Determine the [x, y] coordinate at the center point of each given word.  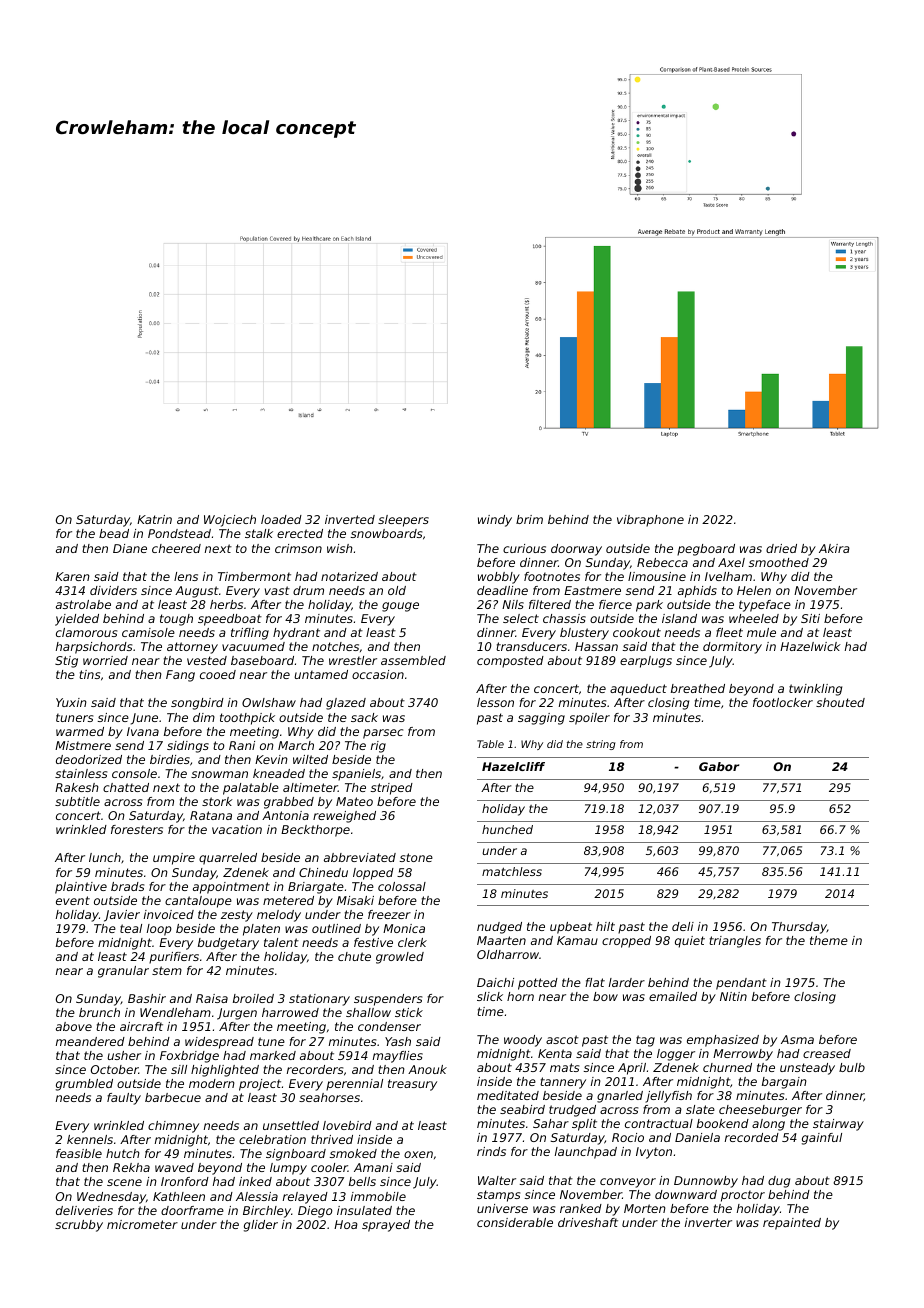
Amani [373, 1167]
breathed [698, 688]
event [73, 900]
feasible [79, 1153]
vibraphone [650, 521]
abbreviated [360, 857]
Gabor [719, 766]
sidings [188, 747]
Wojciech [230, 521]
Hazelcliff [513, 766]
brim [529, 519]
